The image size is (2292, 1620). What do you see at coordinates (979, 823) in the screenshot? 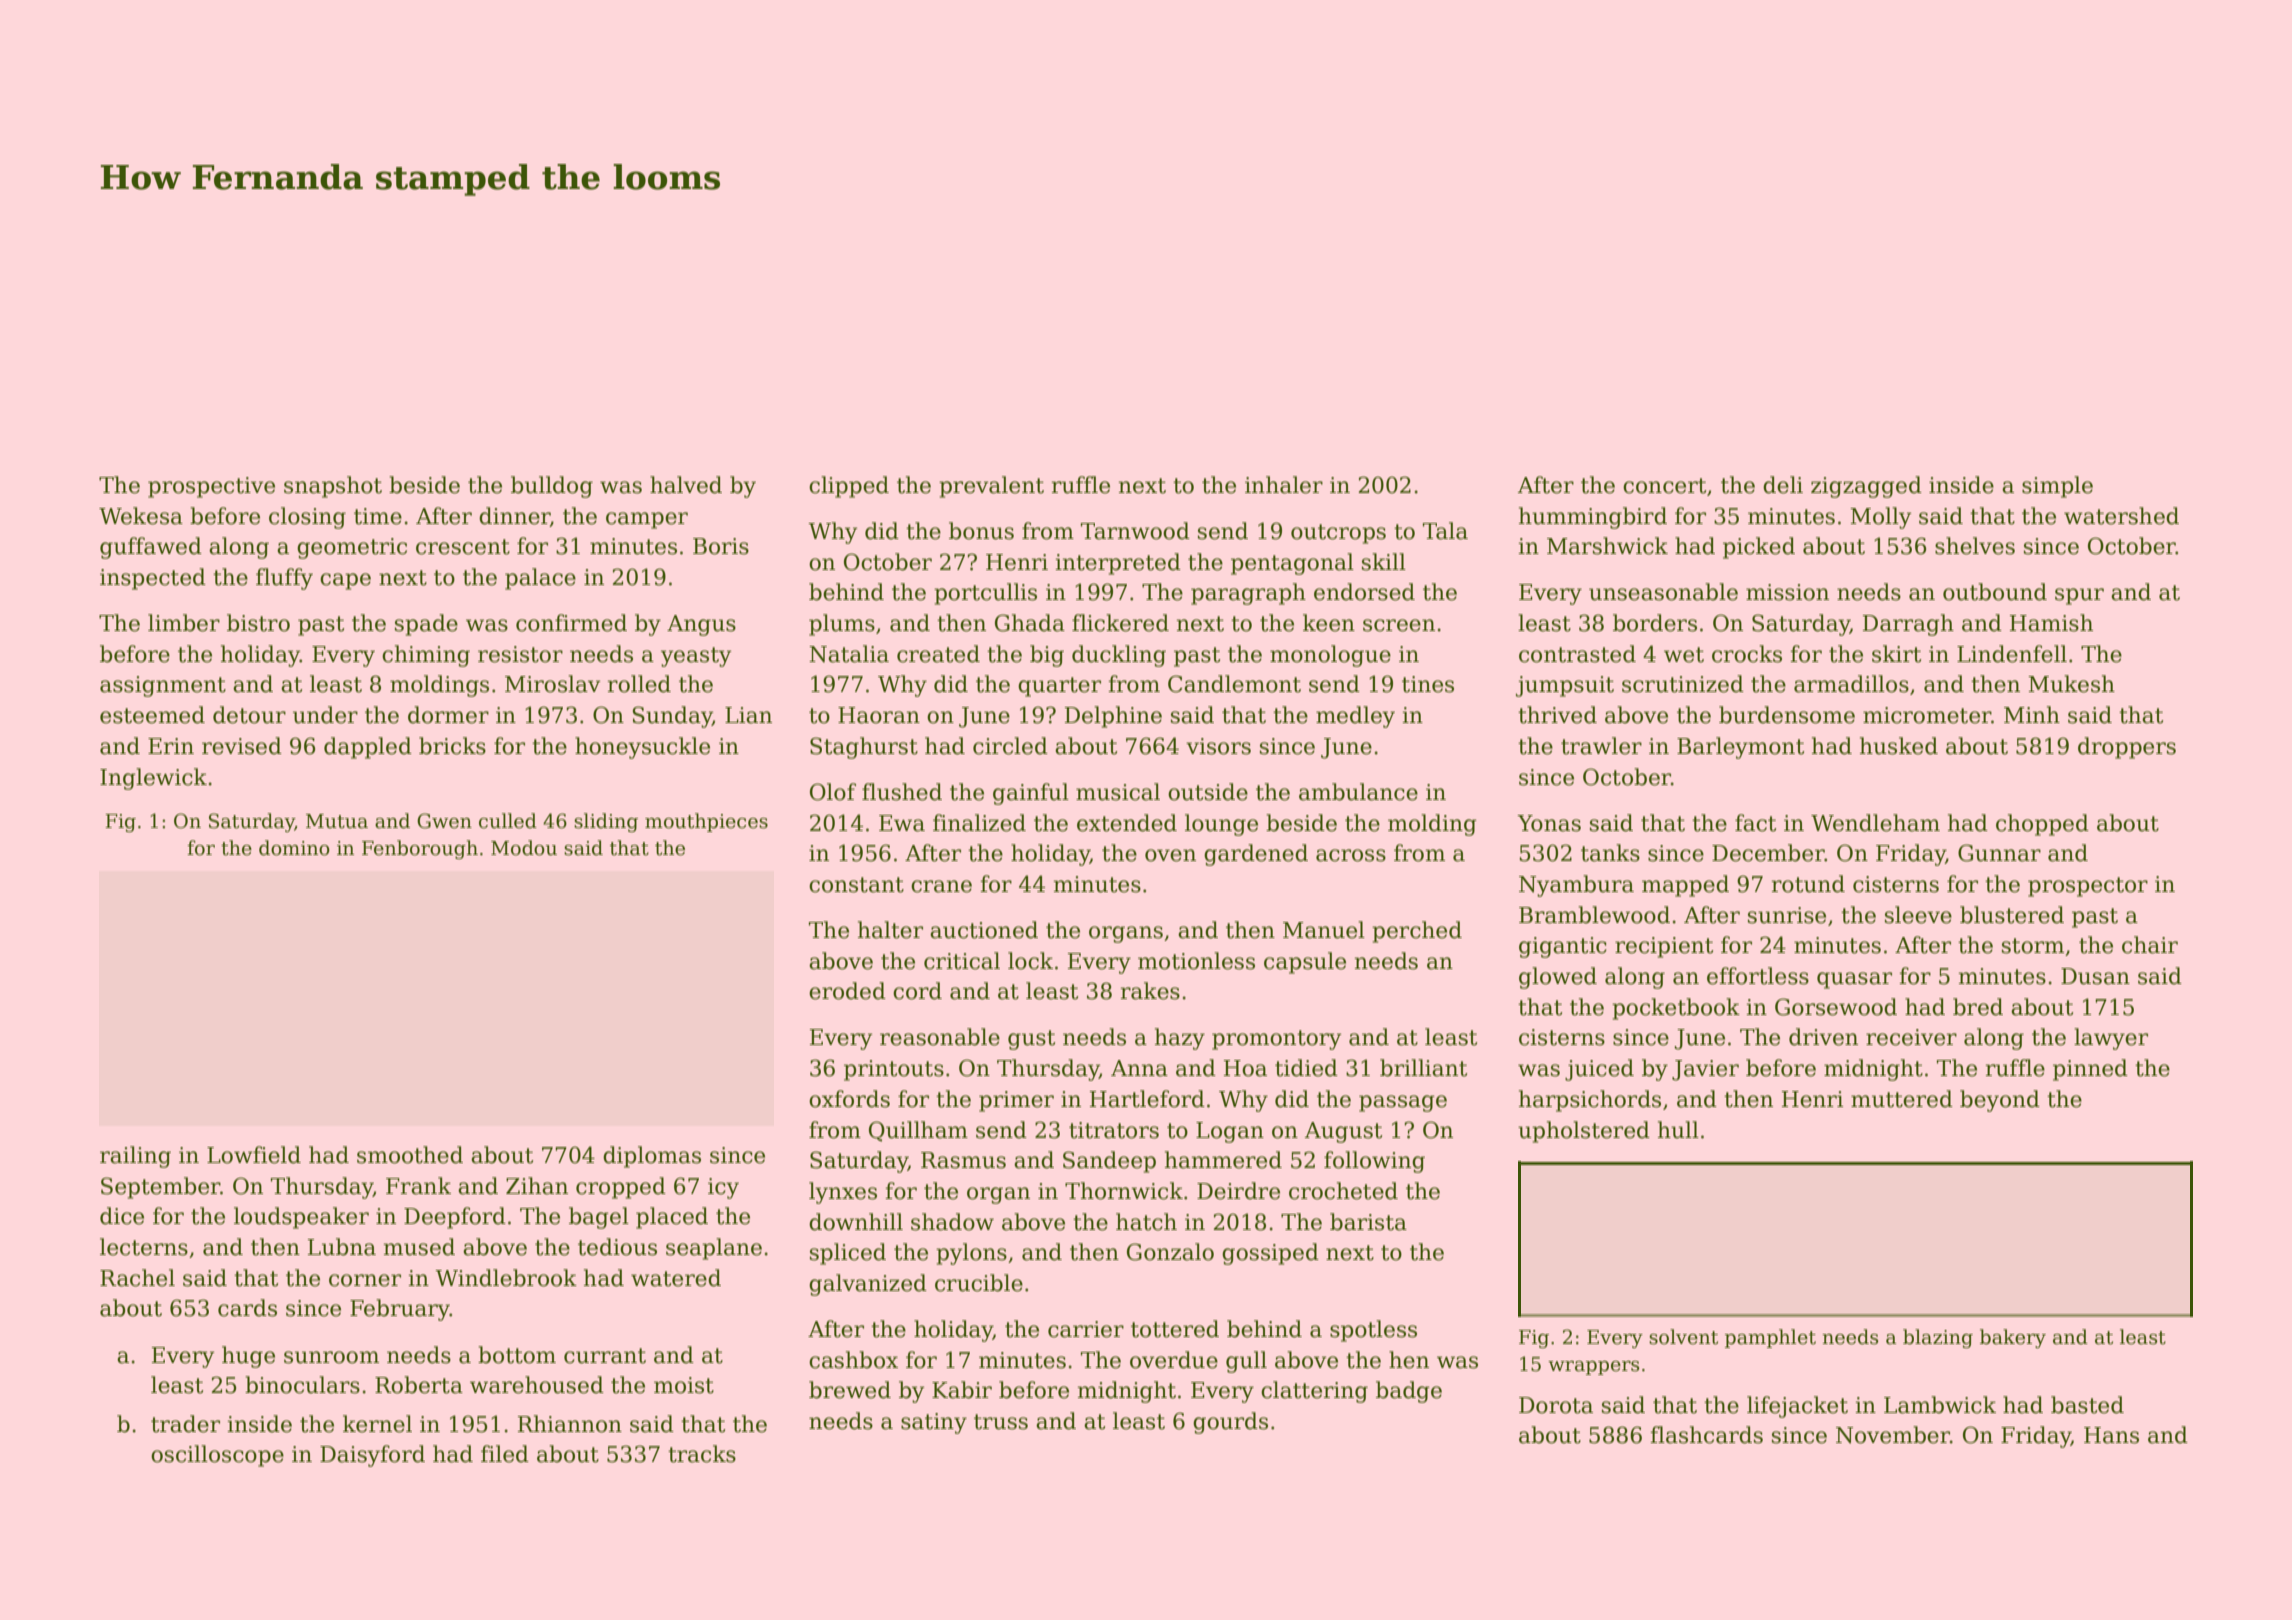
I see `finalized` at bounding box center [979, 823].
